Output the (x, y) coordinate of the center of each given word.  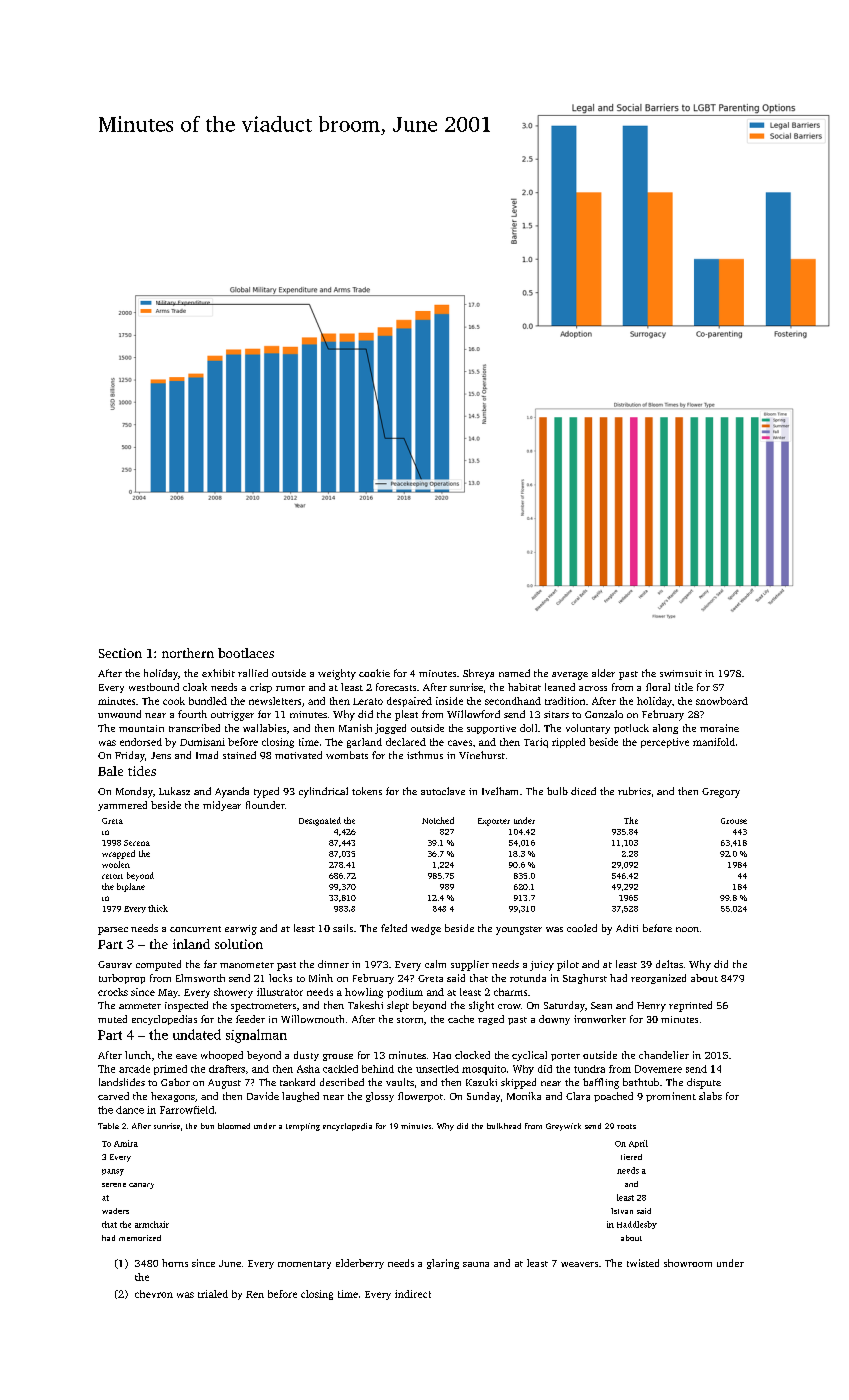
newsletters (275, 701)
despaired (409, 702)
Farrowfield (187, 1110)
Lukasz (174, 791)
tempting (303, 1127)
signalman (256, 1036)
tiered (631, 1157)
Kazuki (481, 1082)
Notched (438, 820)
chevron (154, 1294)
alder (603, 673)
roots (626, 1126)
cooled (582, 928)
